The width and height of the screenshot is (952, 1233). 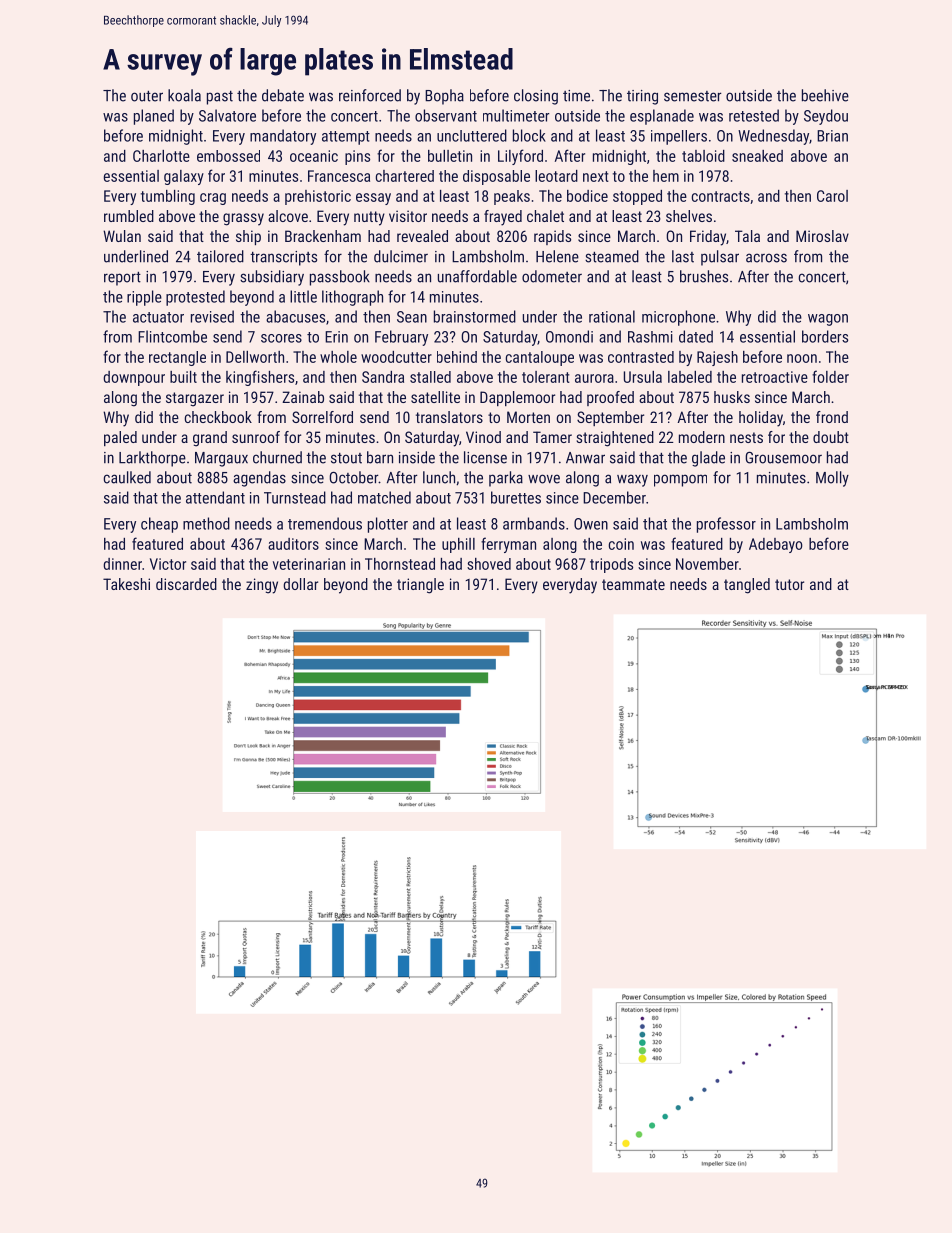 I want to click on uphill, so click(x=458, y=545).
